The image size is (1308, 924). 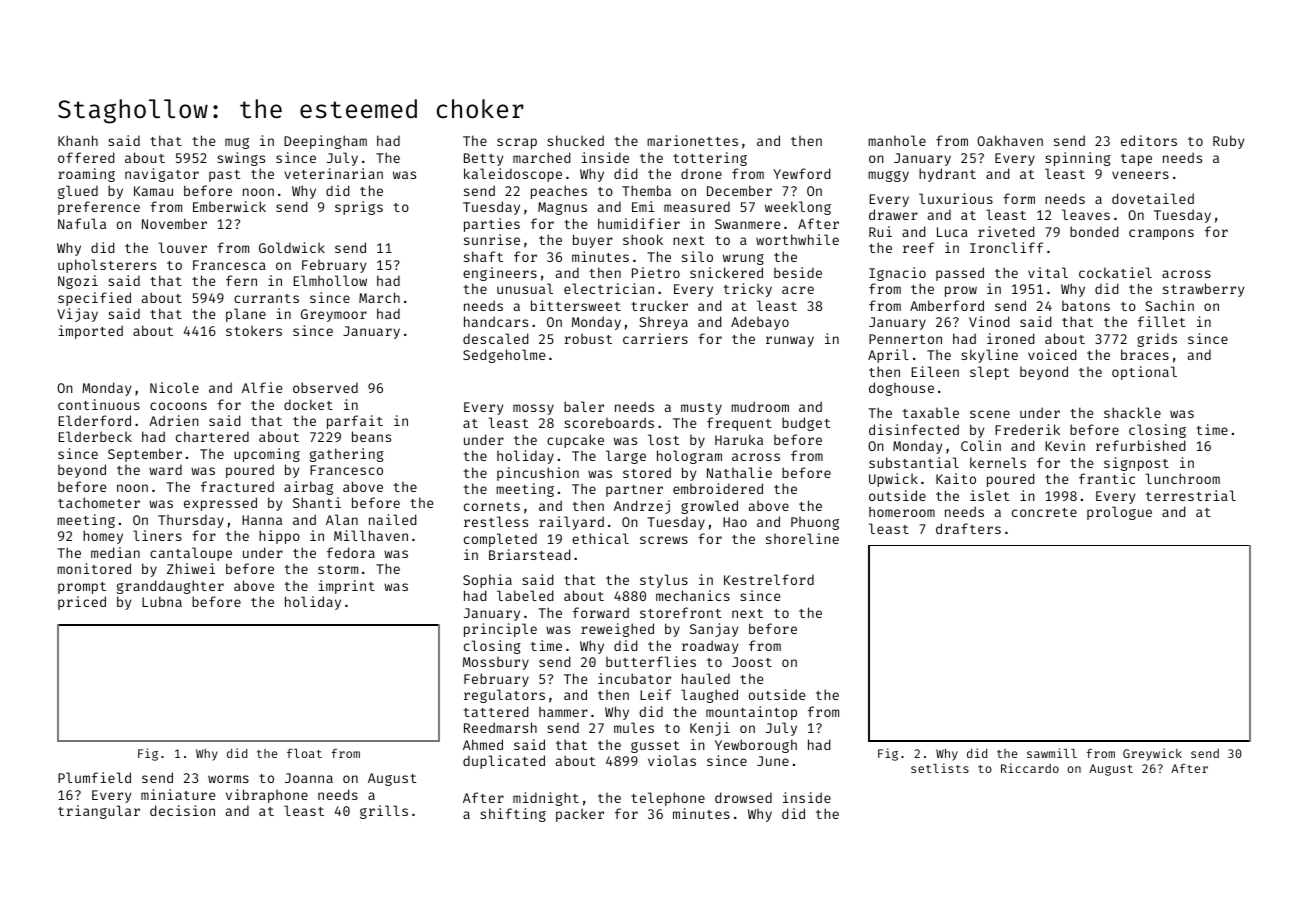 What do you see at coordinates (692, 140) in the screenshot?
I see `marionettes` at bounding box center [692, 140].
